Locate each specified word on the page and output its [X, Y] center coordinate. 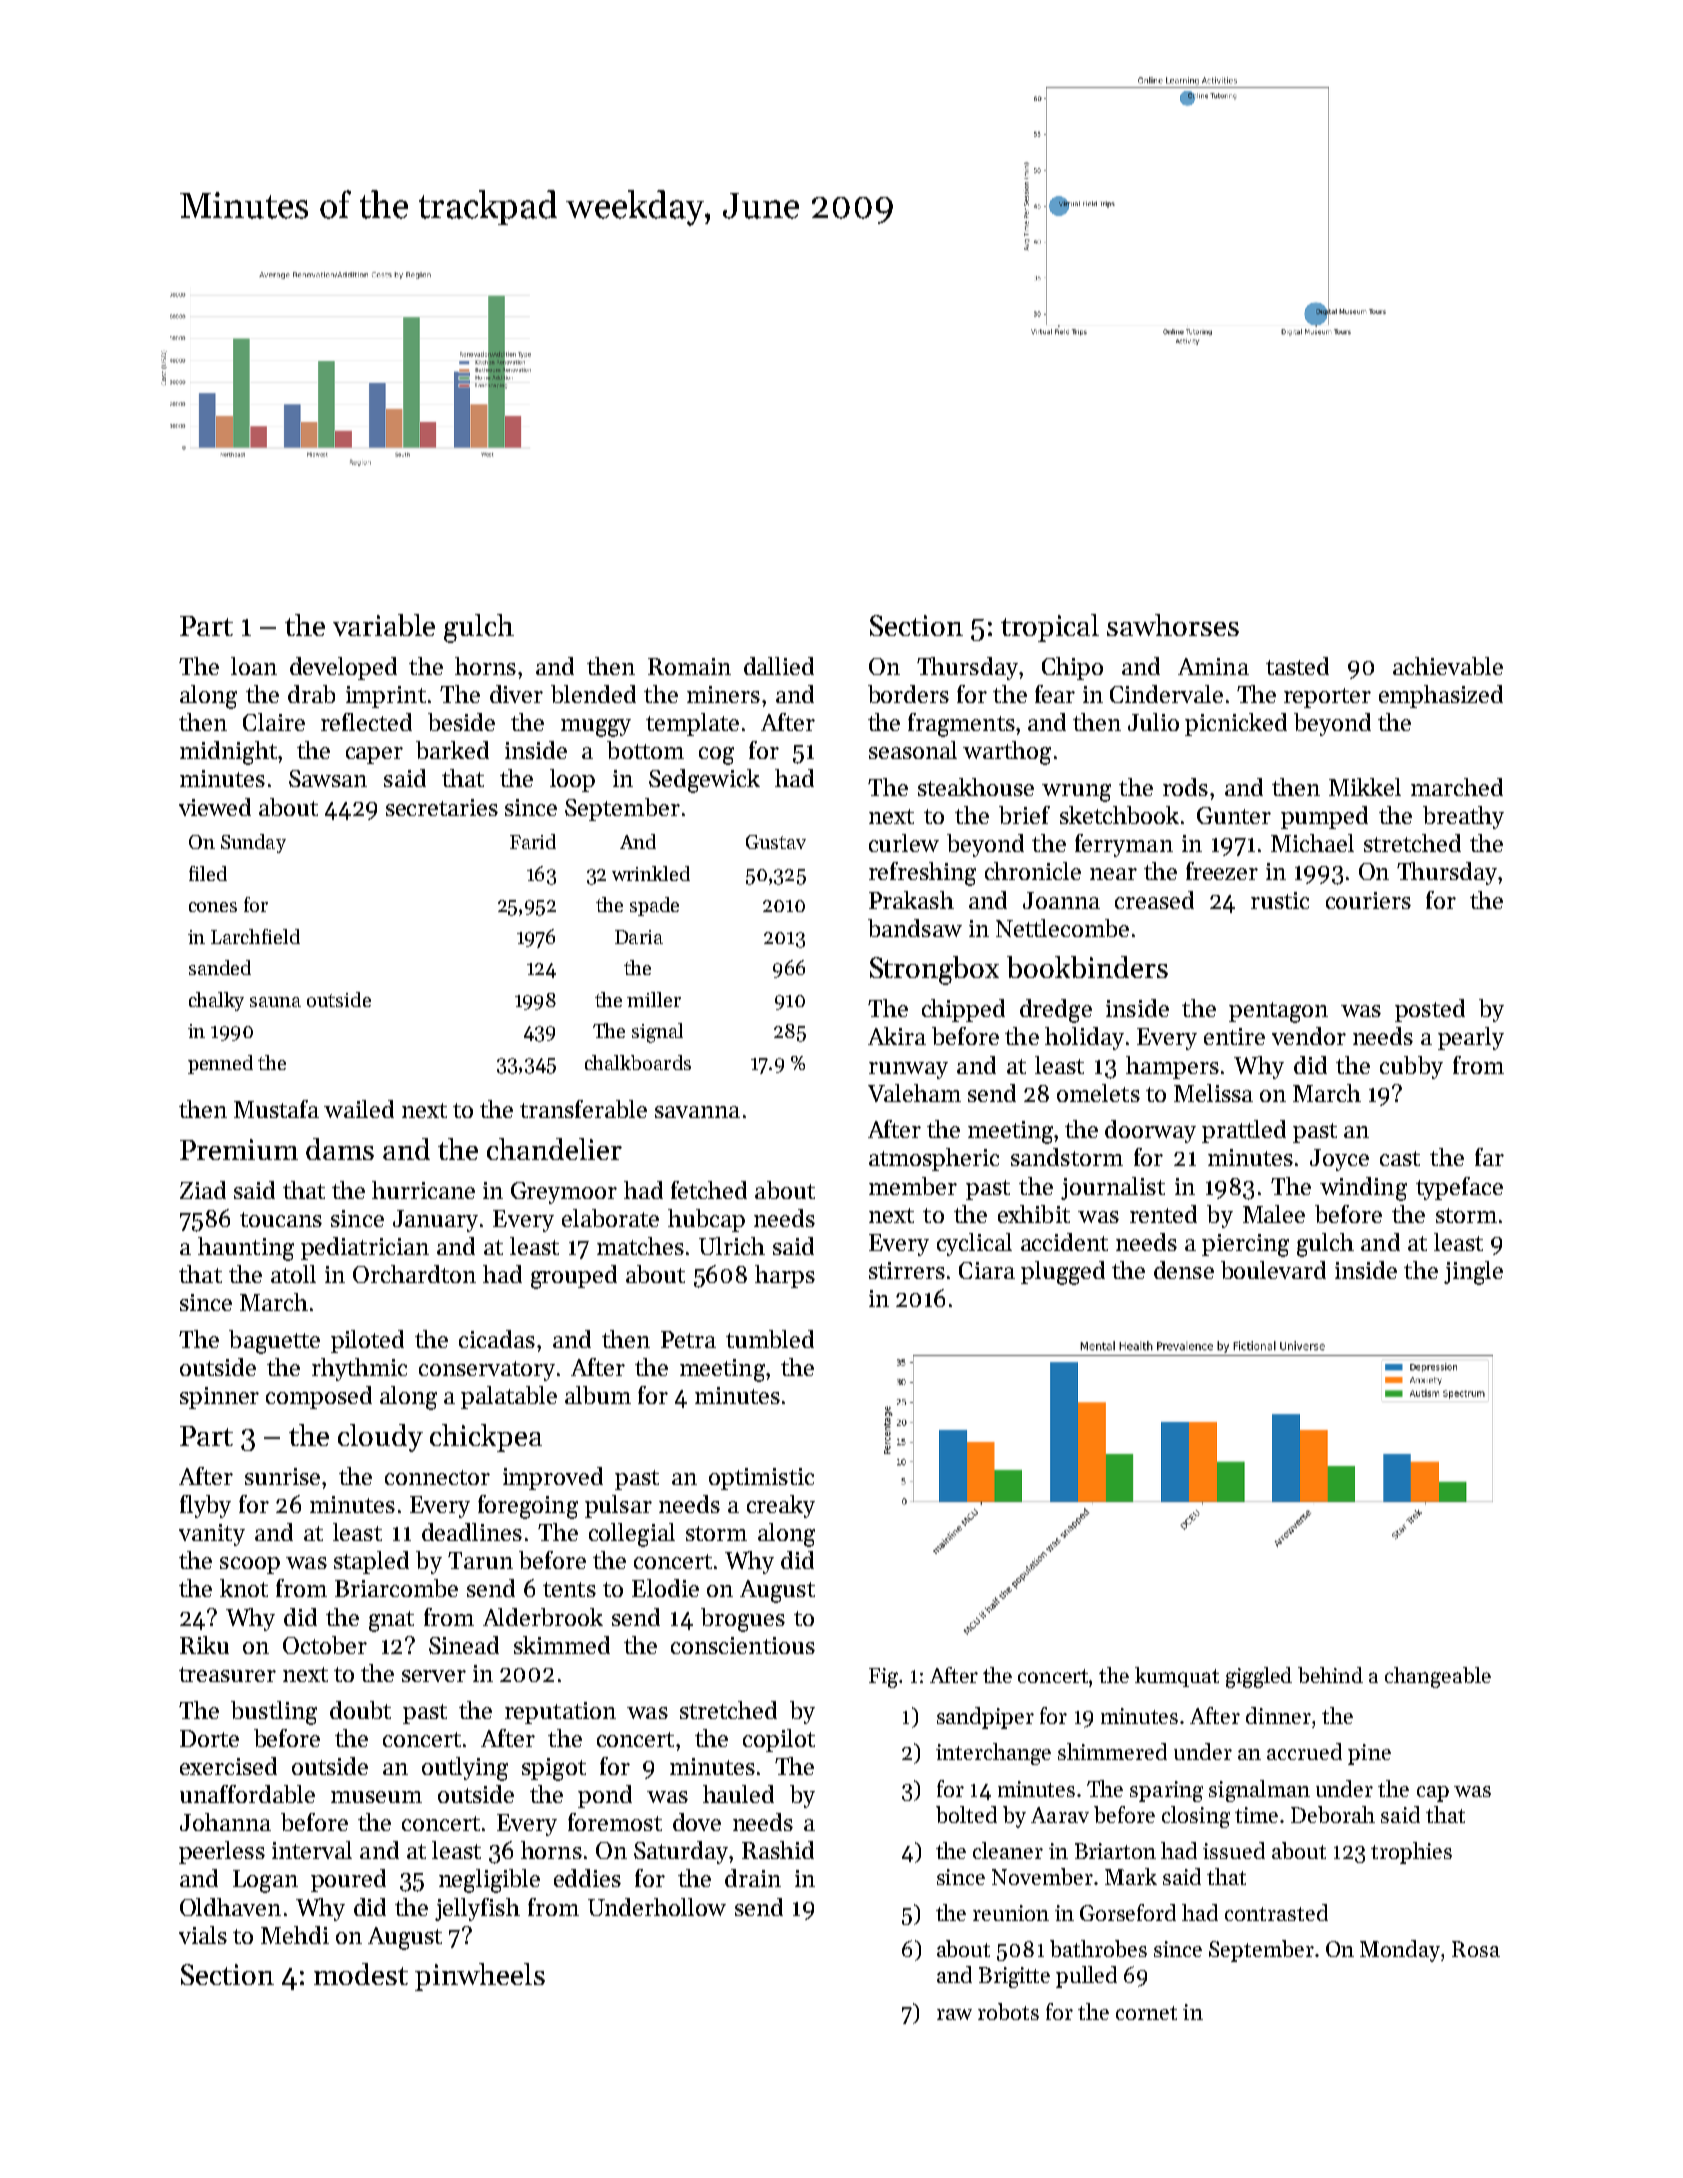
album [598, 1395]
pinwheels [480, 1977]
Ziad [203, 1190]
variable [384, 625]
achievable [1448, 666]
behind [1330, 1675]
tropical [1050, 628]
